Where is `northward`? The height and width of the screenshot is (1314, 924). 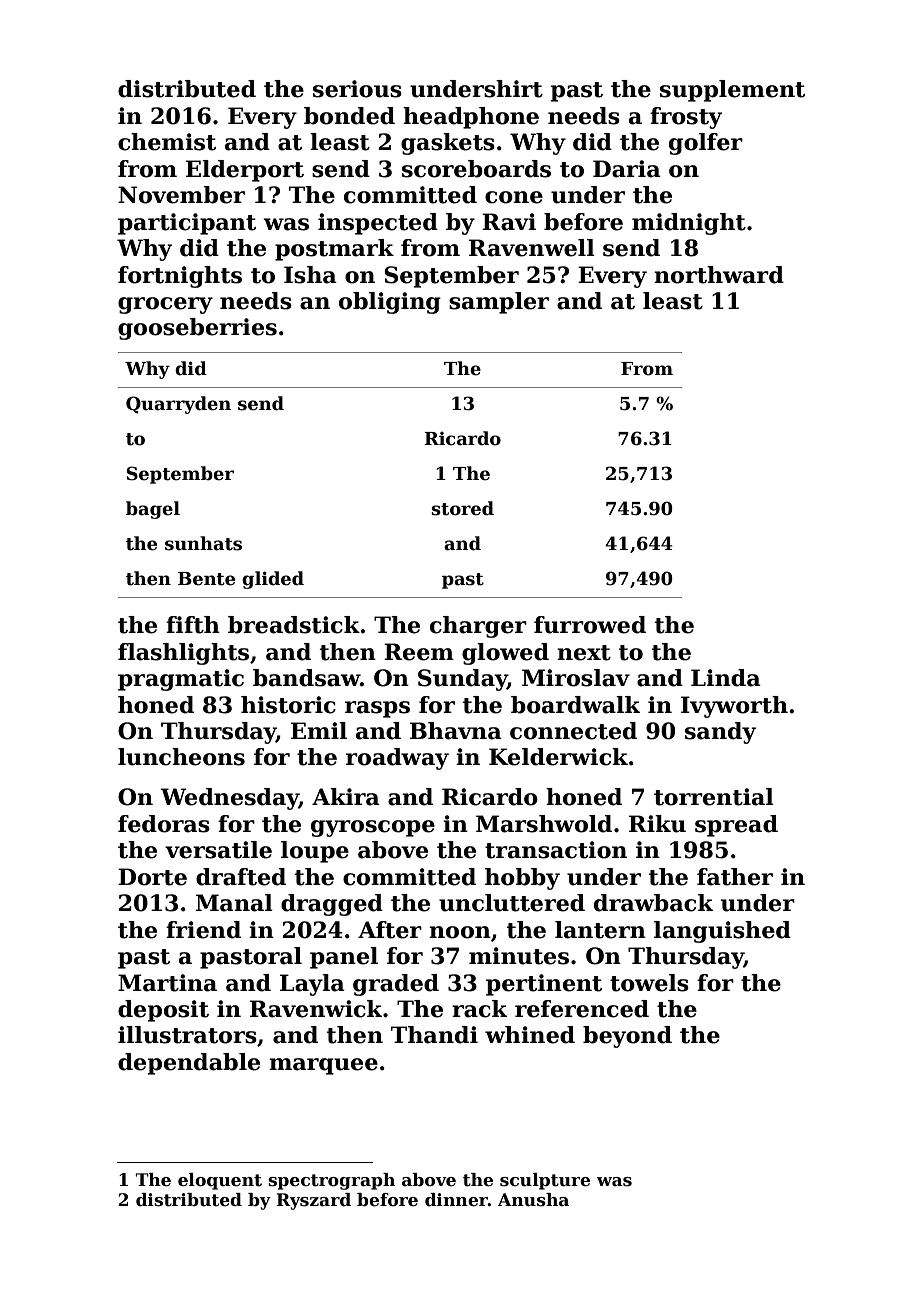 northward is located at coordinates (719, 275).
